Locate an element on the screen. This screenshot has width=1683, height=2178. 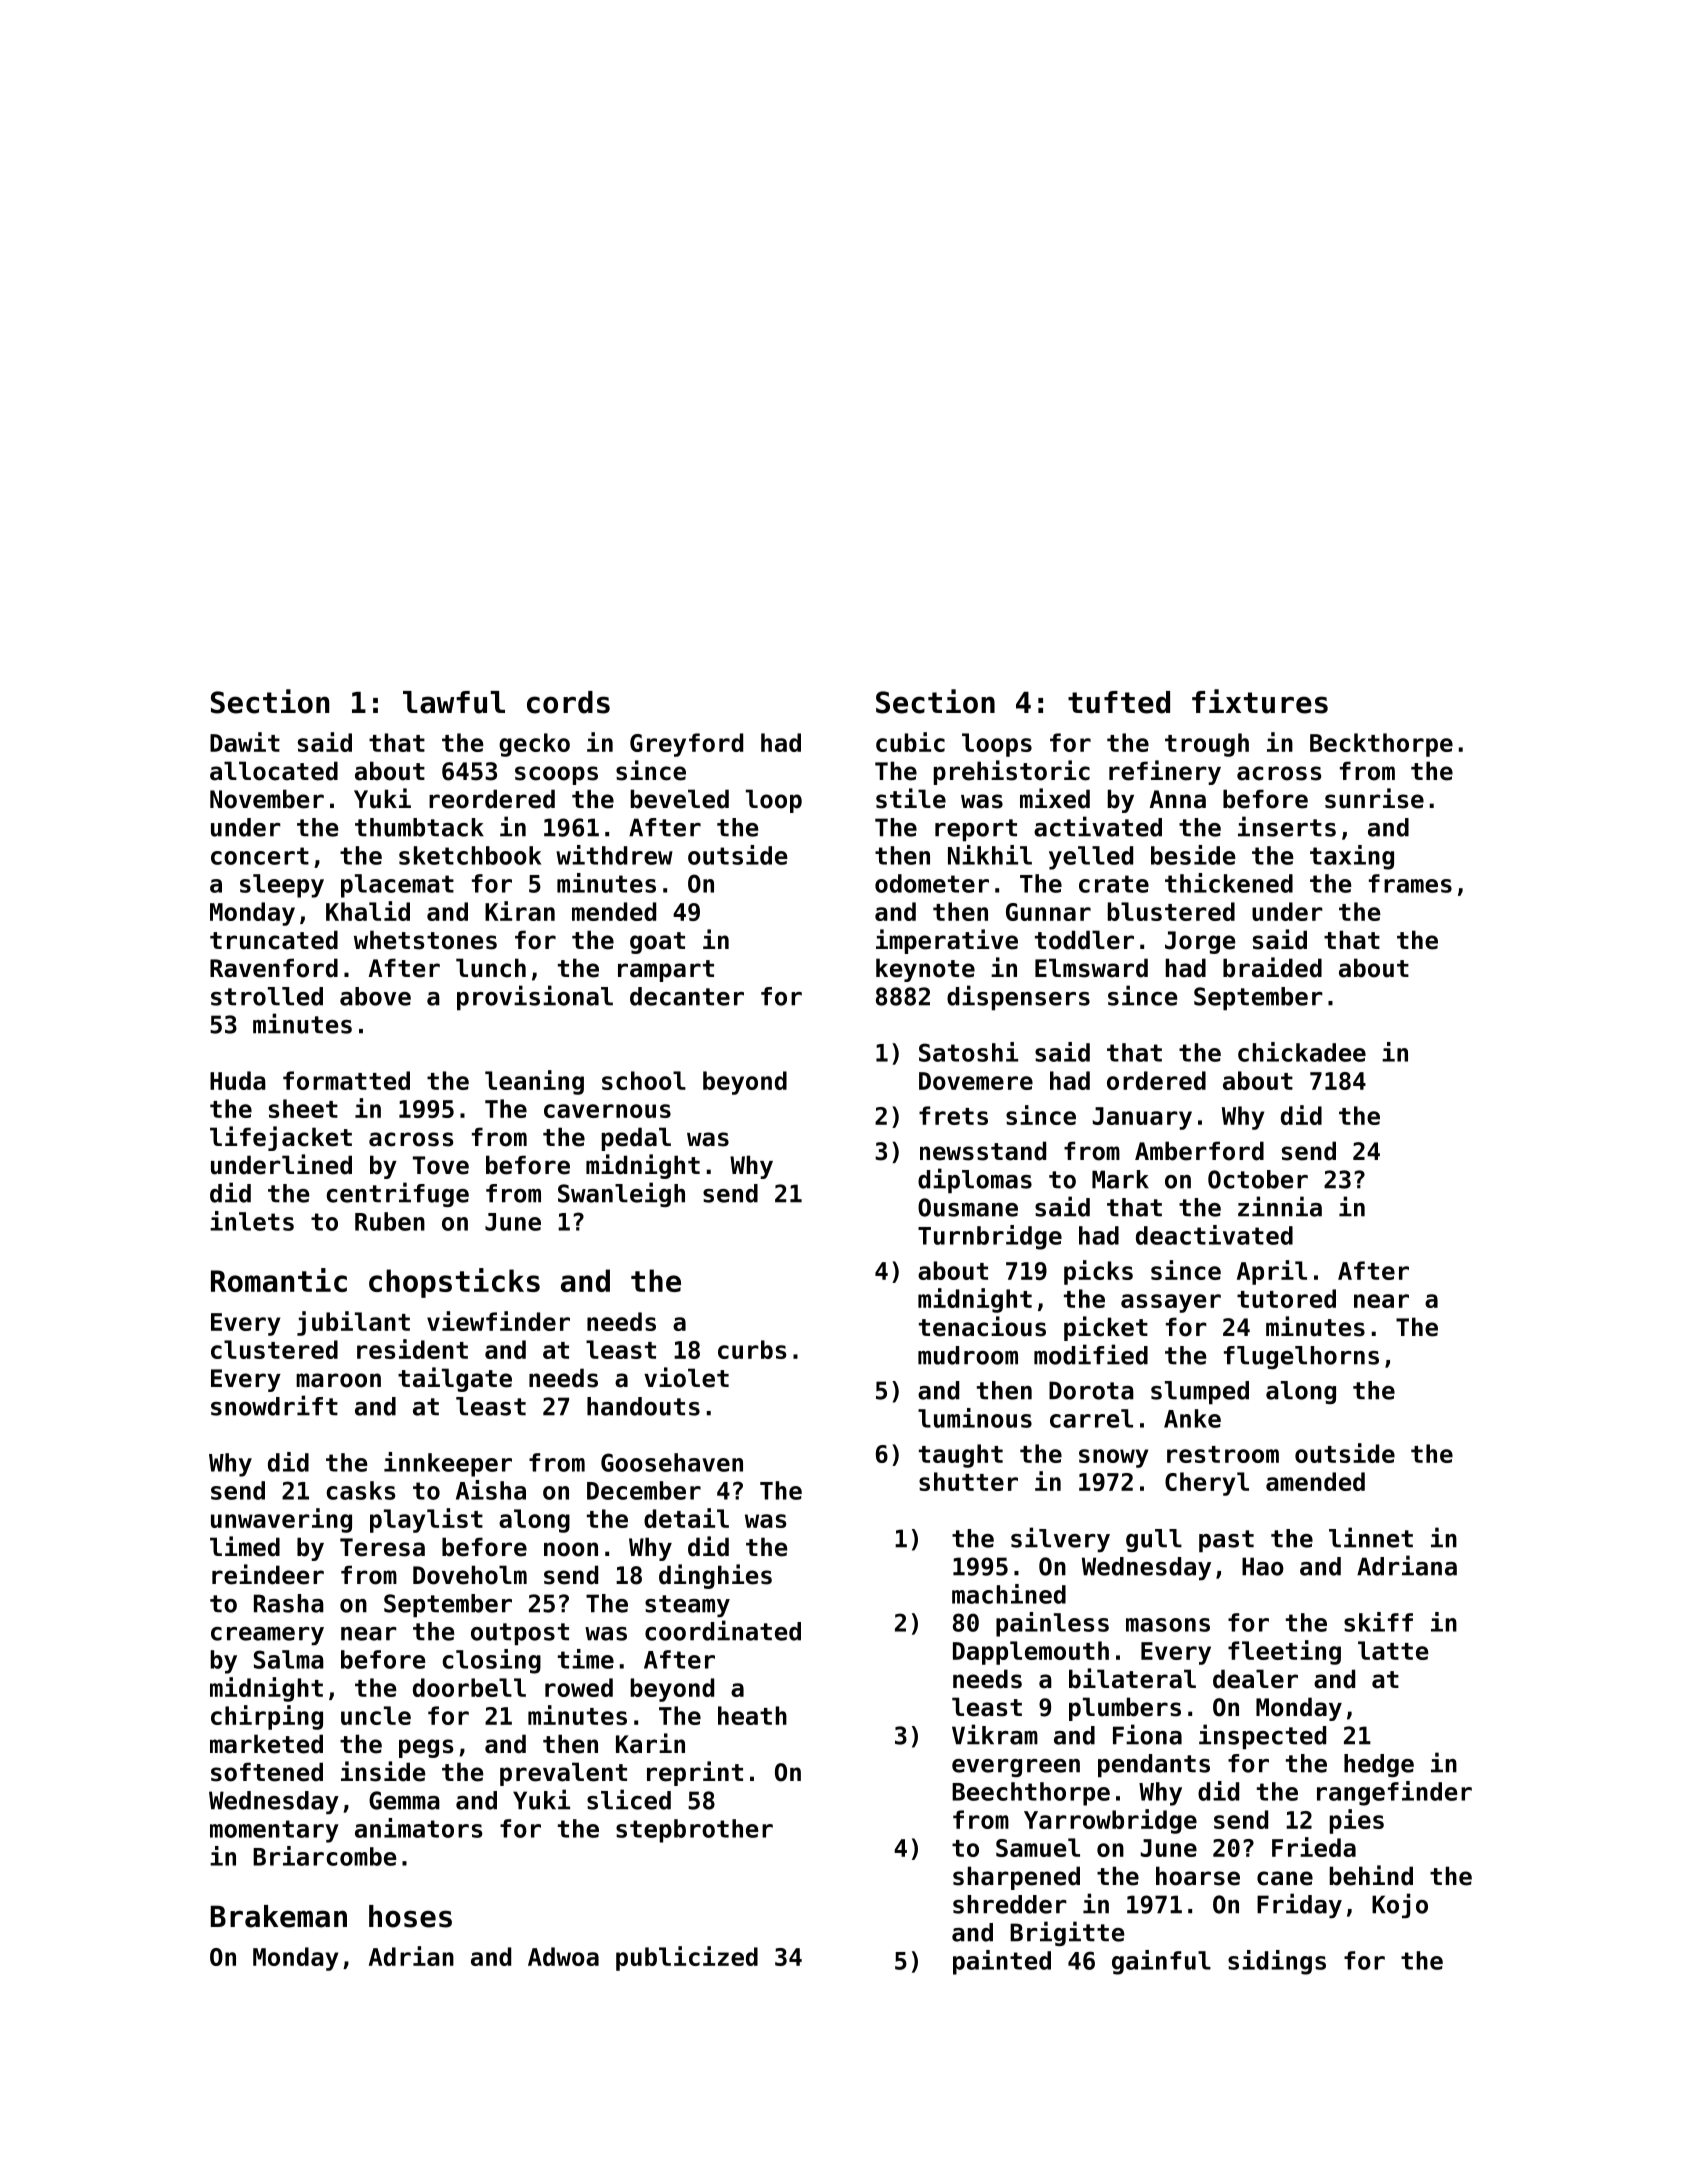
tenacious is located at coordinates (982, 1326).
